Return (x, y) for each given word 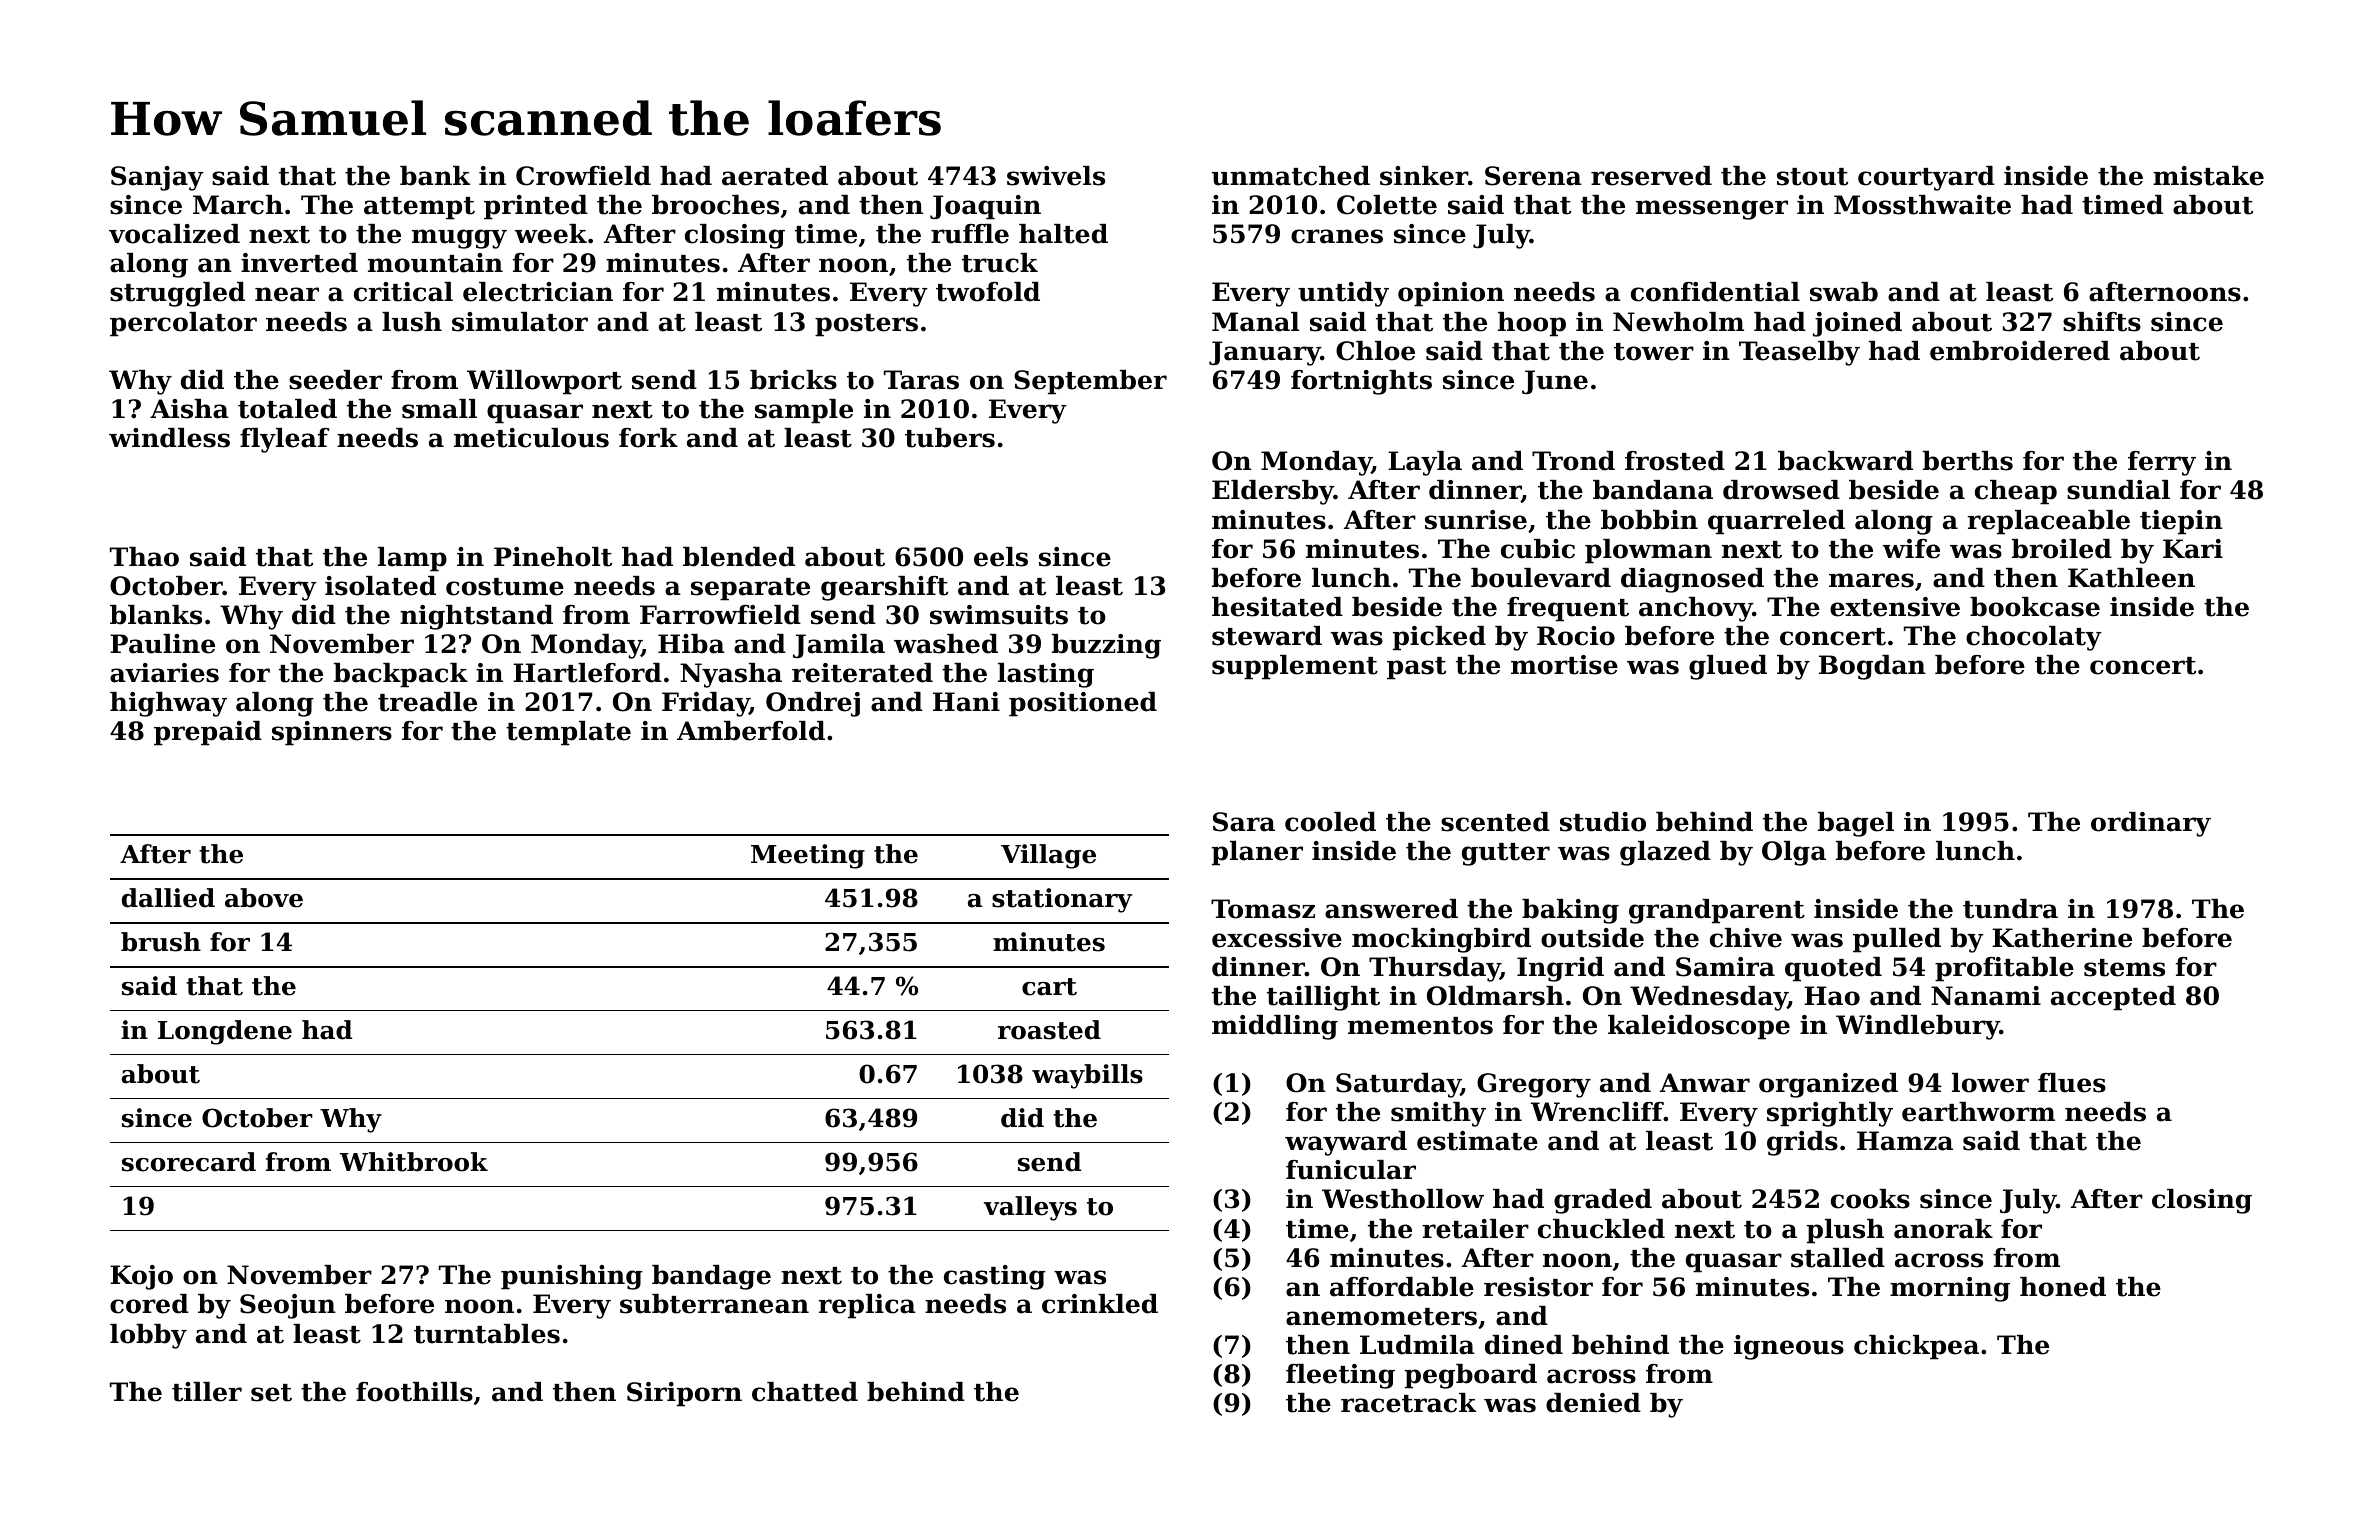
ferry (2162, 463)
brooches (715, 205)
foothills (414, 1392)
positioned (1083, 704)
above (264, 898)
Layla (1425, 463)
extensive (1895, 607)
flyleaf (284, 440)
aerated (775, 176)
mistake (2208, 176)
